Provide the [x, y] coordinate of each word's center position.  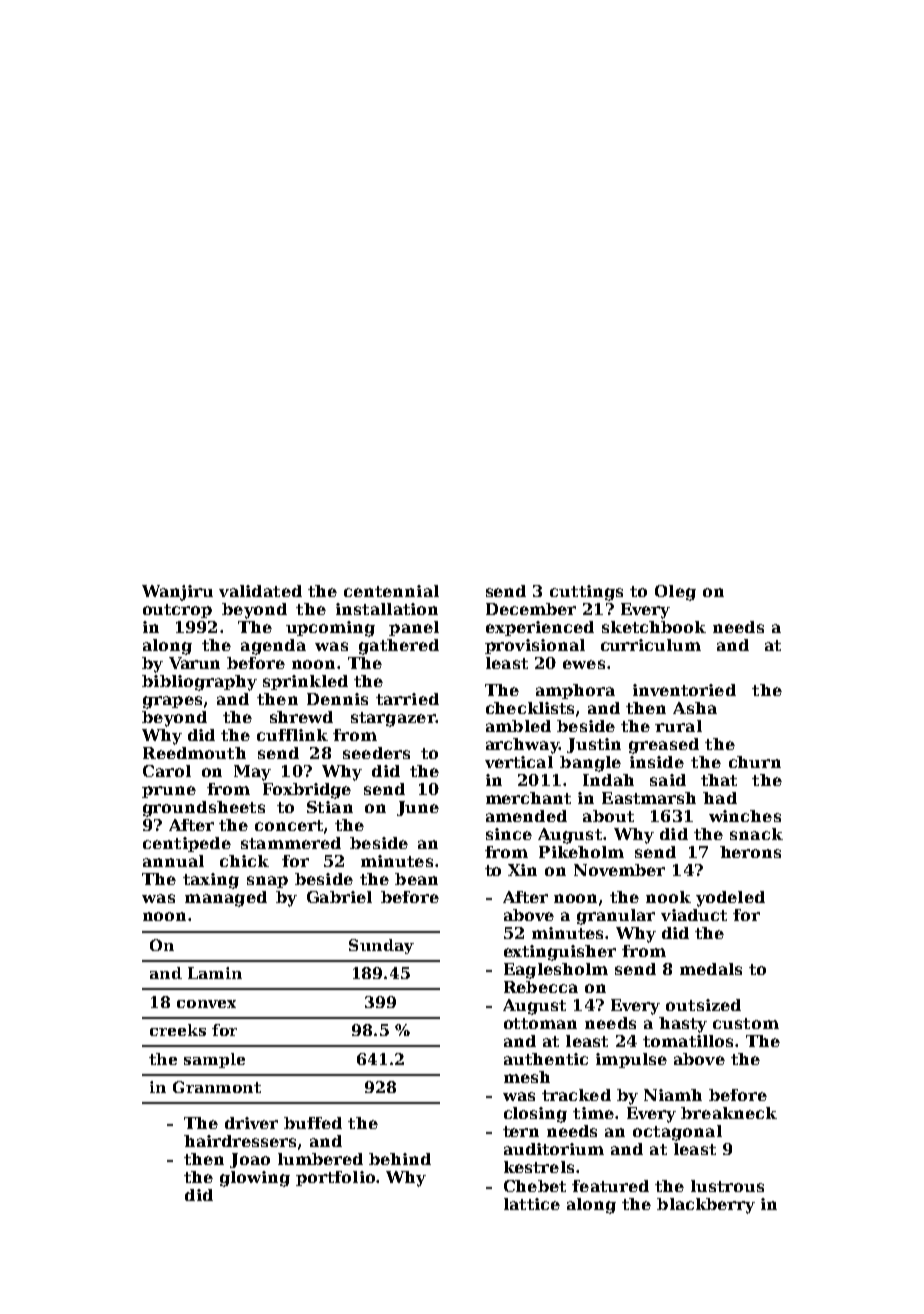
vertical [519, 762]
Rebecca [541, 987]
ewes [584, 664]
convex [206, 1004]
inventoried [684, 690]
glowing [255, 1179]
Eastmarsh [649, 798]
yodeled [730, 899]
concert [289, 825]
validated [260, 591]
